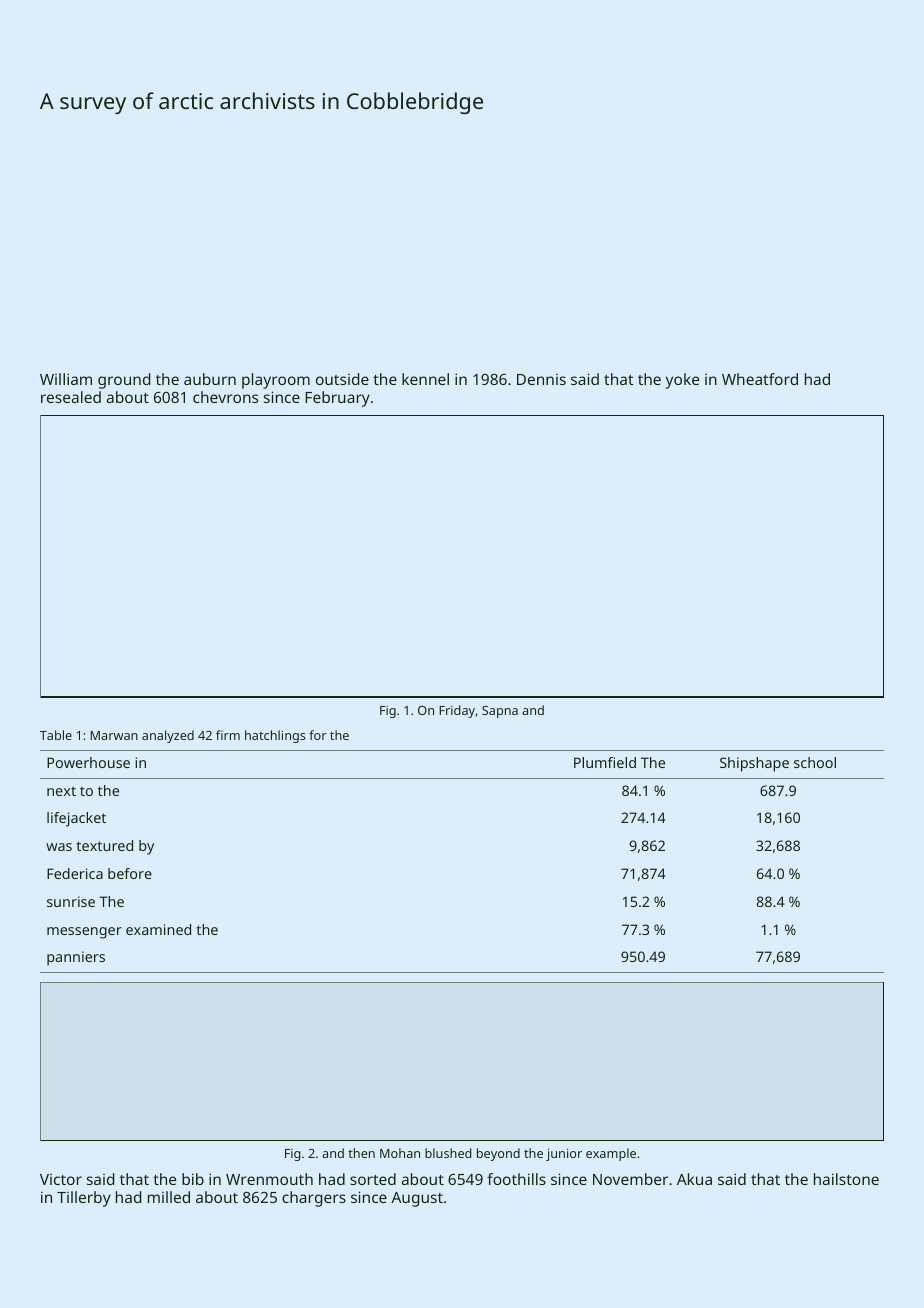  What do you see at coordinates (88, 762) in the document?
I see `Powerhouse` at bounding box center [88, 762].
